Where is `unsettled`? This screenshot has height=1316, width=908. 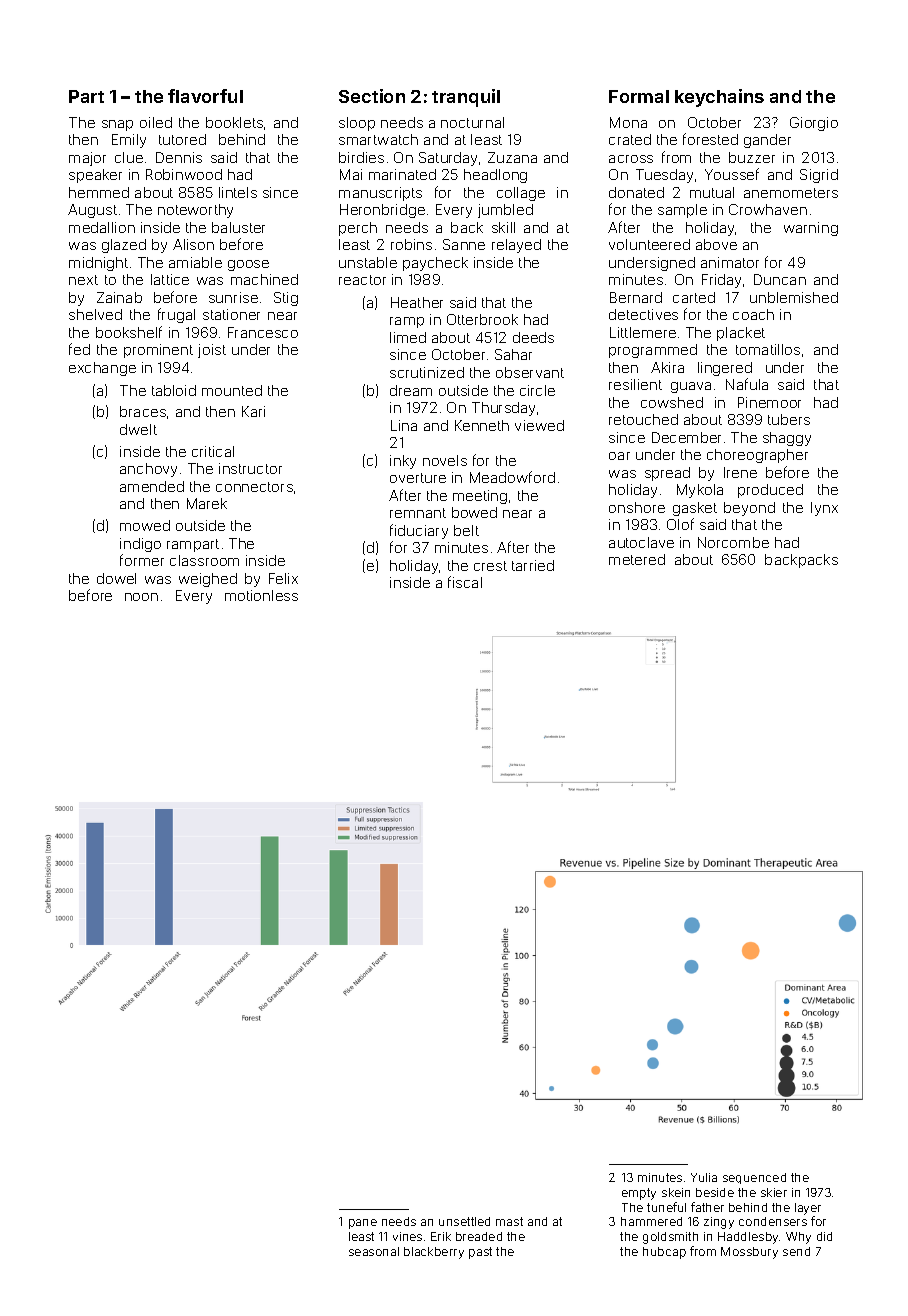 unsettled is located at coordinates (464, 1221).
